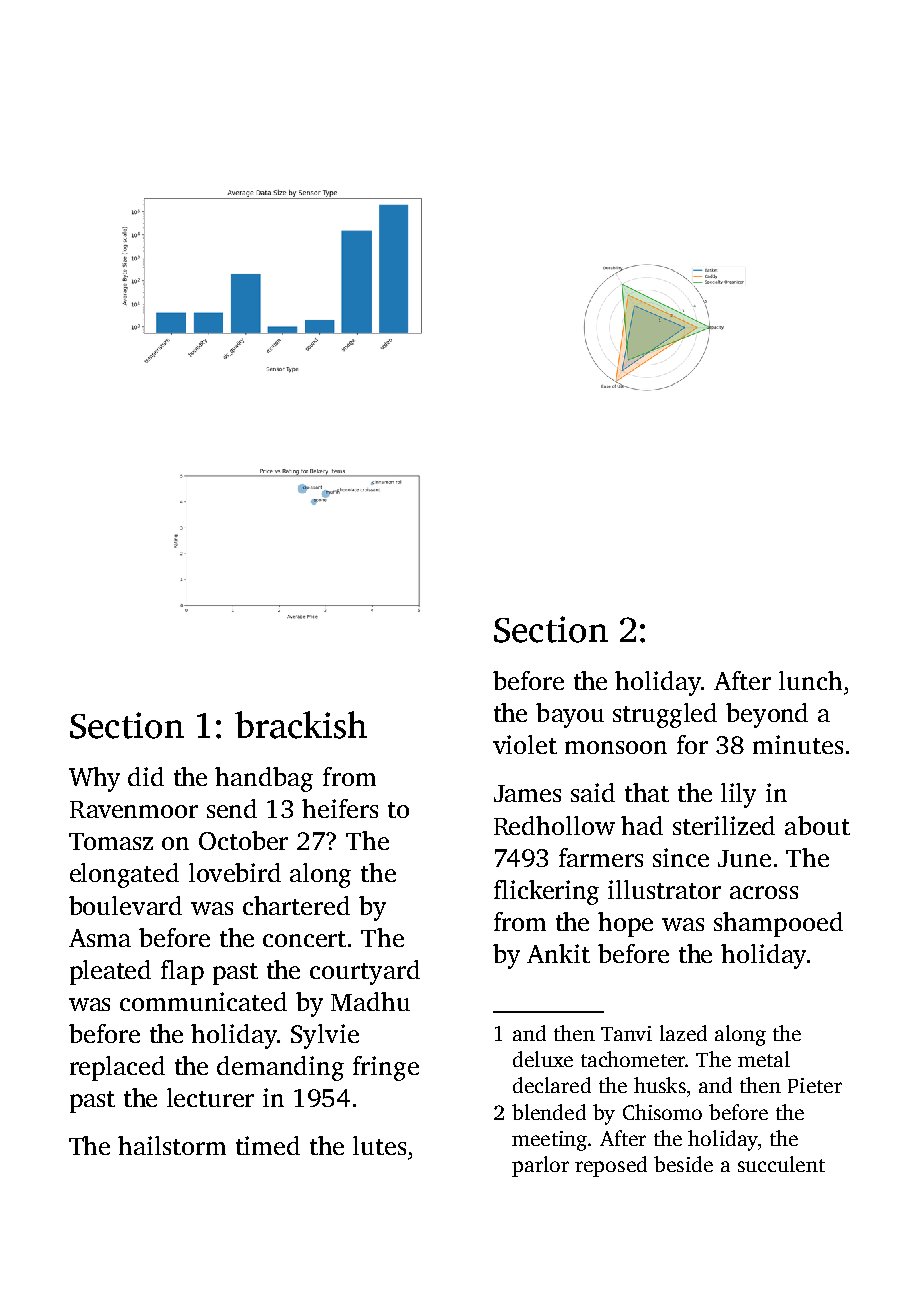 The image size is (924, 1311). I want to click on send, so click(232, 808).
